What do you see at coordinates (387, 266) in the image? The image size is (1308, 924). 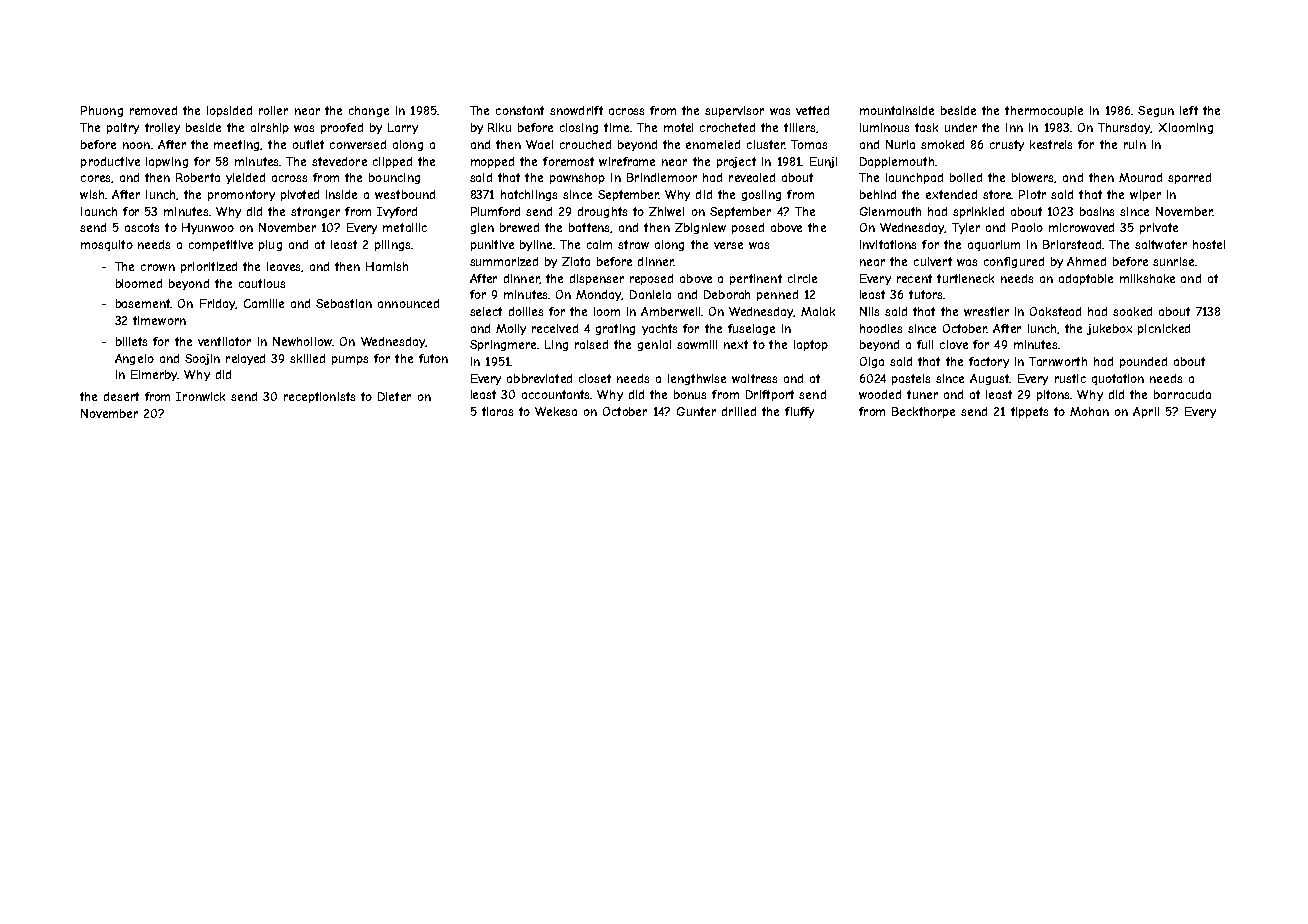 I see `Hamish` at bounding box center [387, 266].
